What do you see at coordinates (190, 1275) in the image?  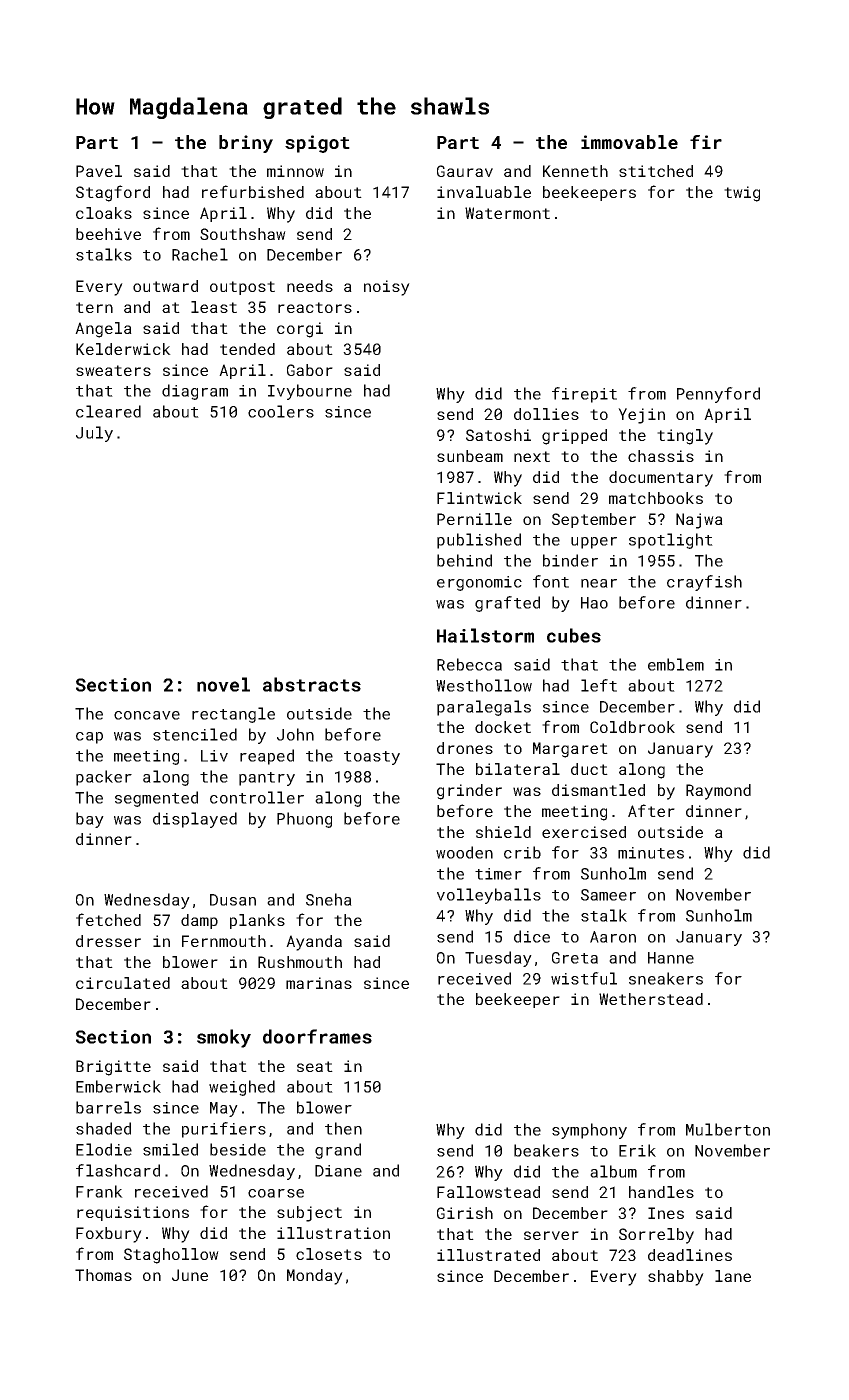 I see `June` at bounding box center [190, 1275].
